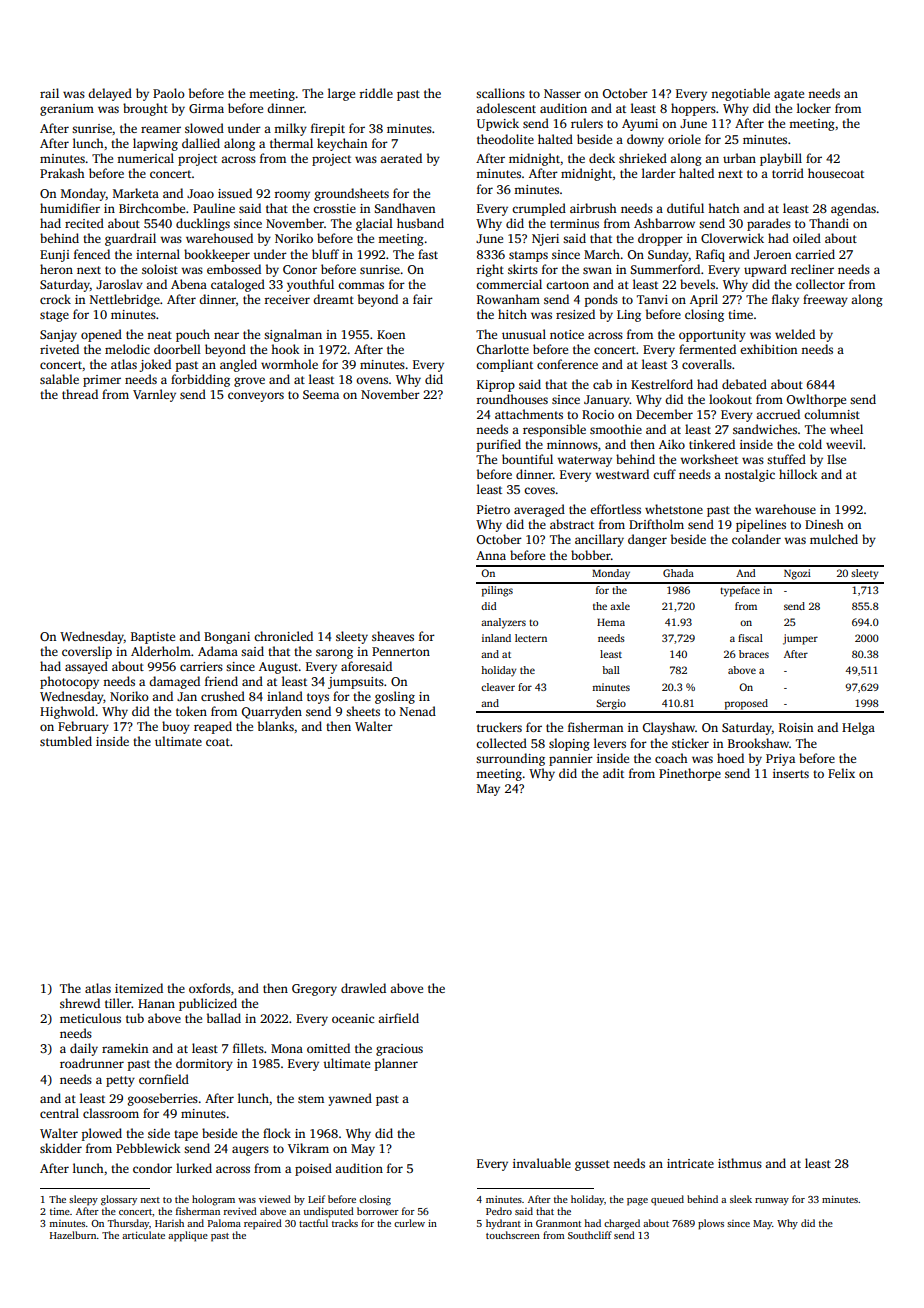 The height and width of the image is (1308, 924). I want to click on drawled, so click(363, 988).
